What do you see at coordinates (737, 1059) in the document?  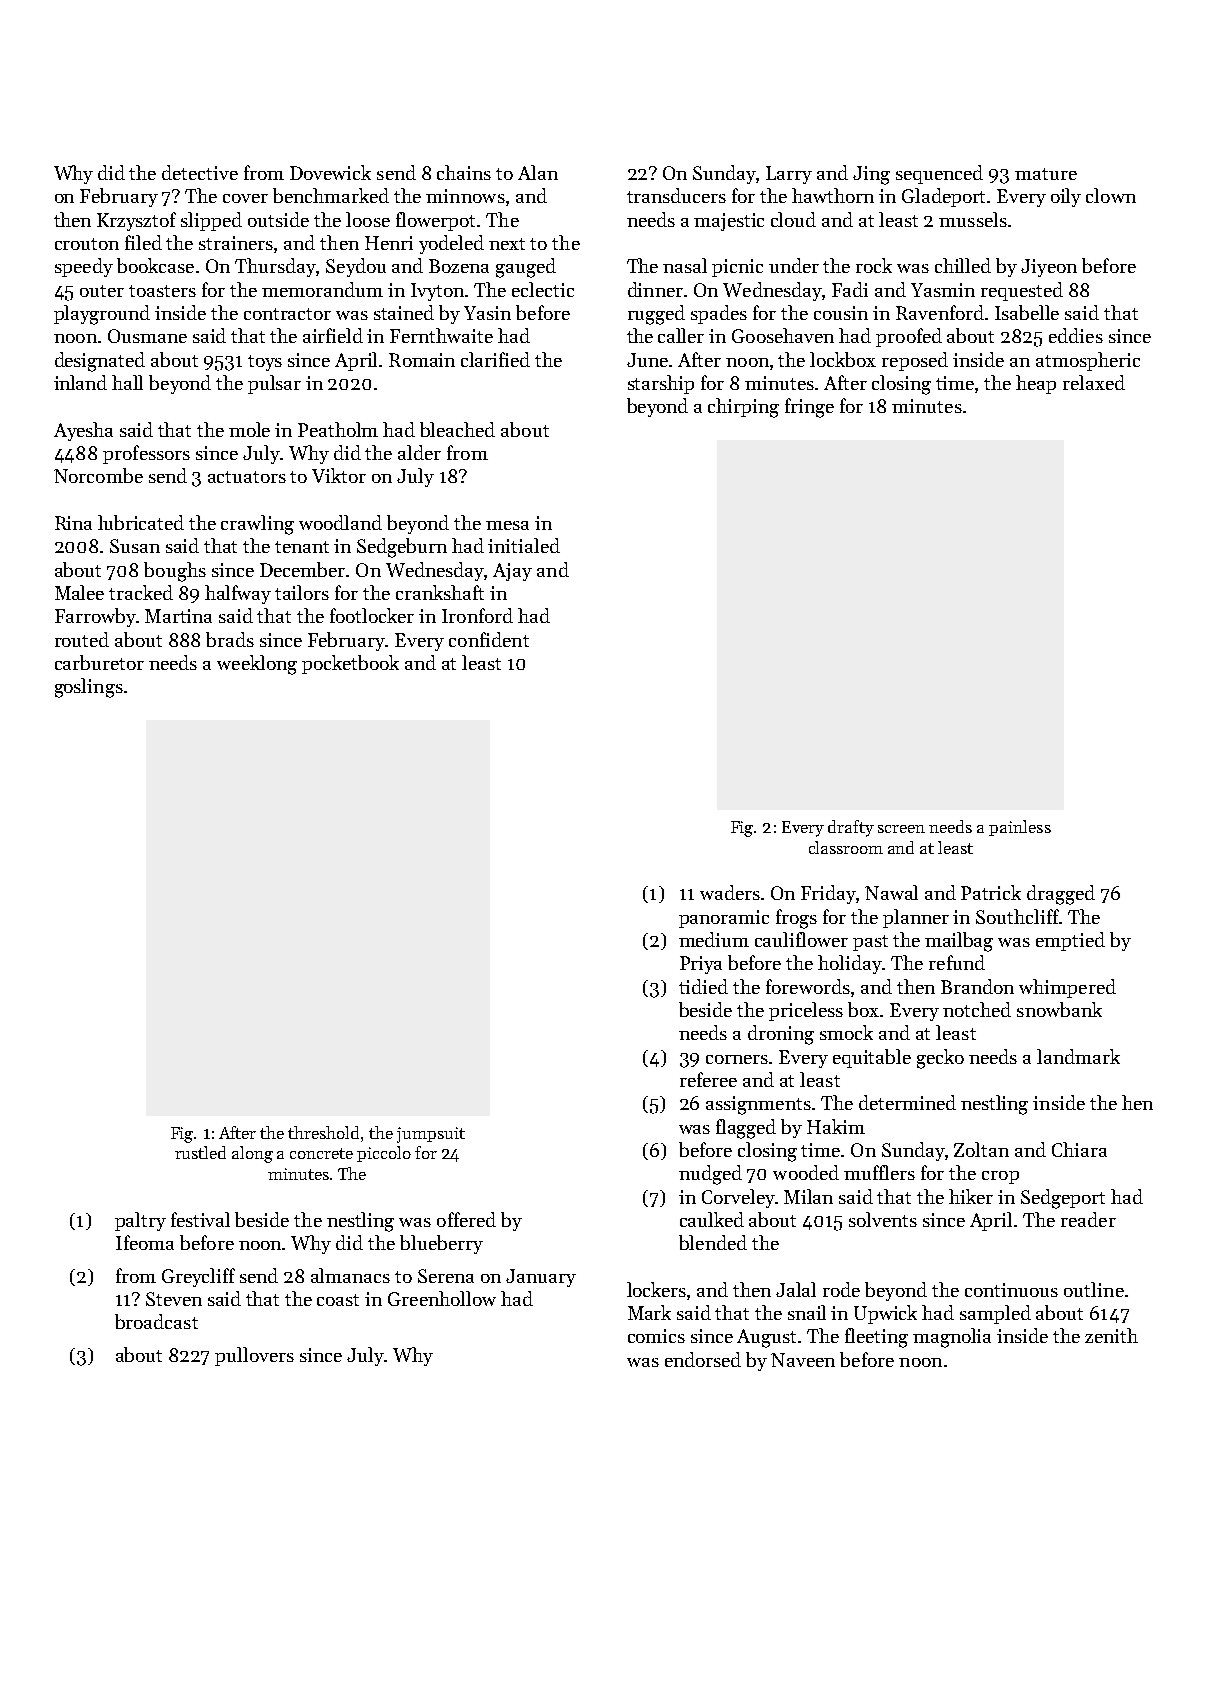 I see `corners` at bounding box center [737, 1059].
